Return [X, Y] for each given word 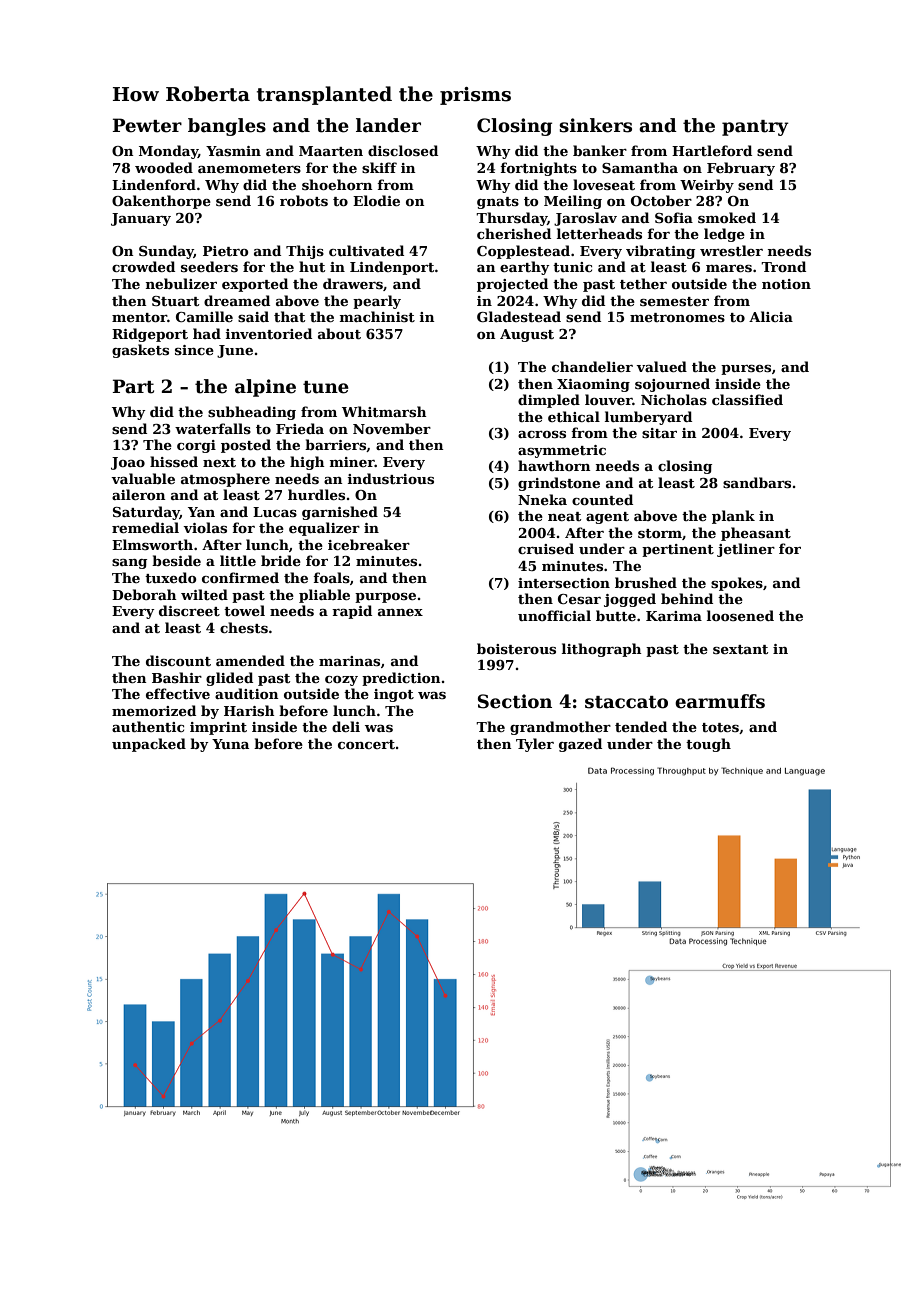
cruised [546, 548]
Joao [128, 463]
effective [178, 693]
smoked [727, 217]
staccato [626, 702]
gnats [498, 203]
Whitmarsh [384, 411]
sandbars [757, 482]
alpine [265, 388]
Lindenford [154, 184]
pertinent [678, 550]
